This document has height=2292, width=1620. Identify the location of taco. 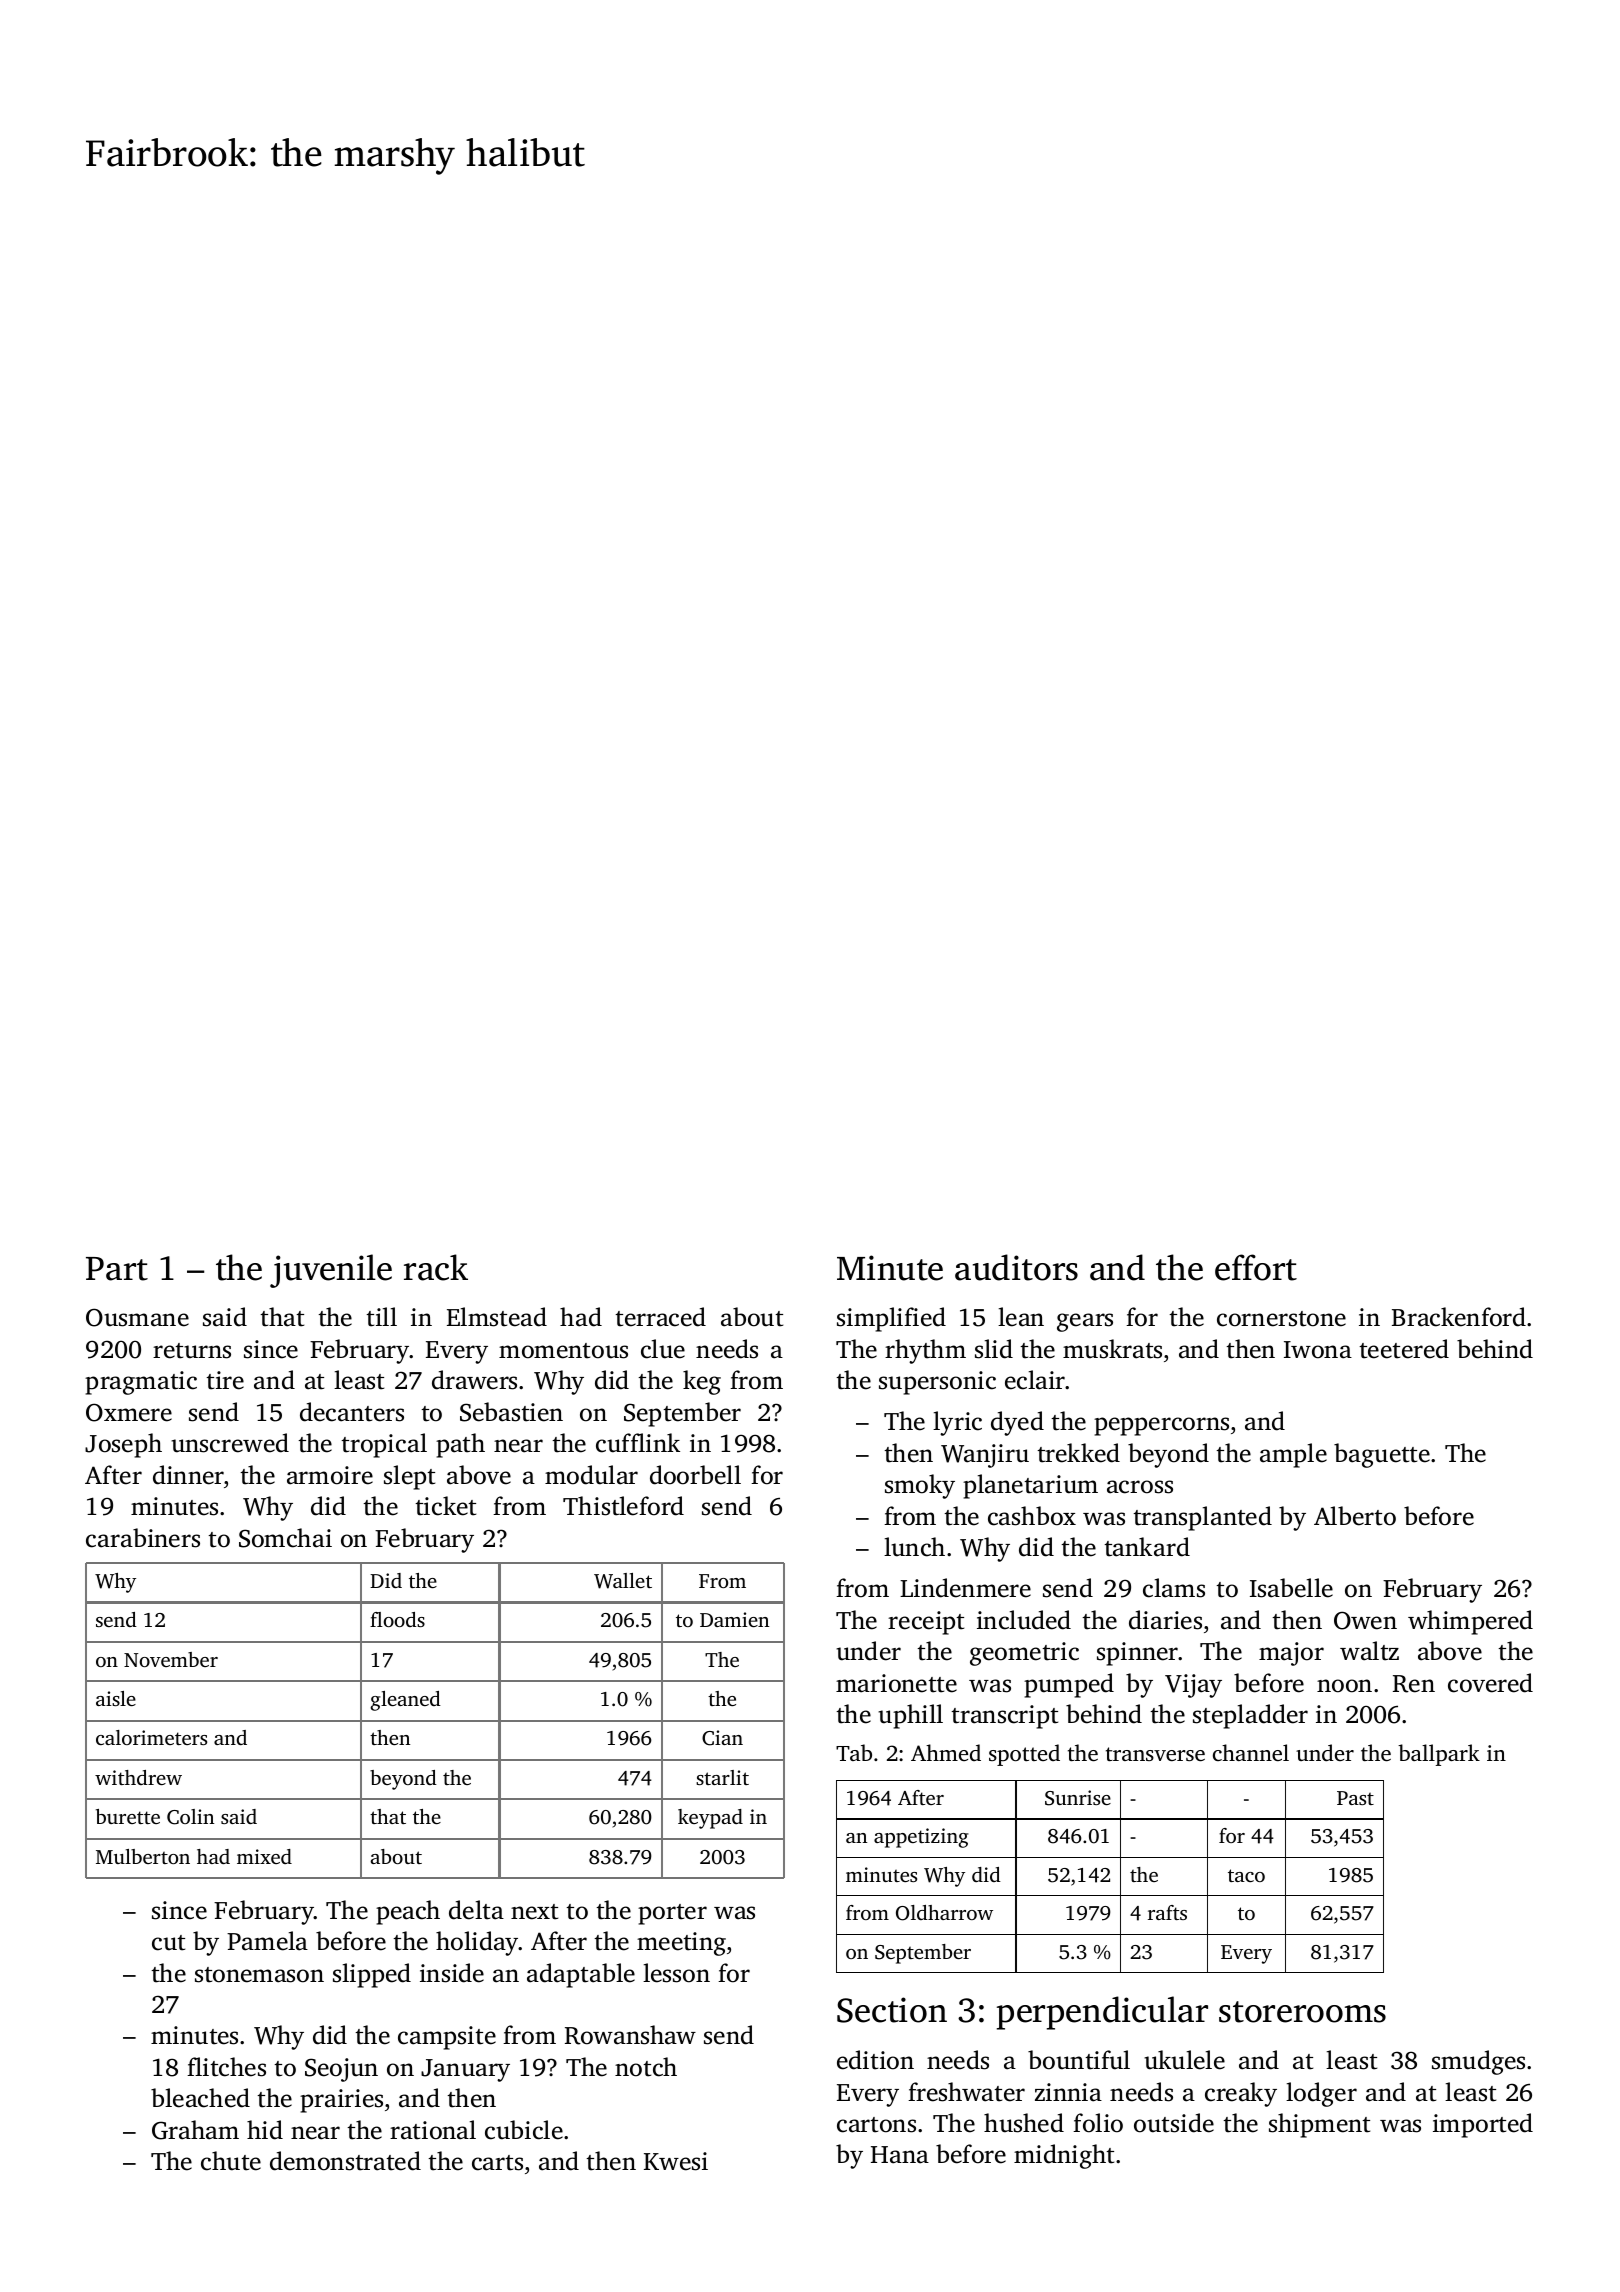
(1246, 1875).
